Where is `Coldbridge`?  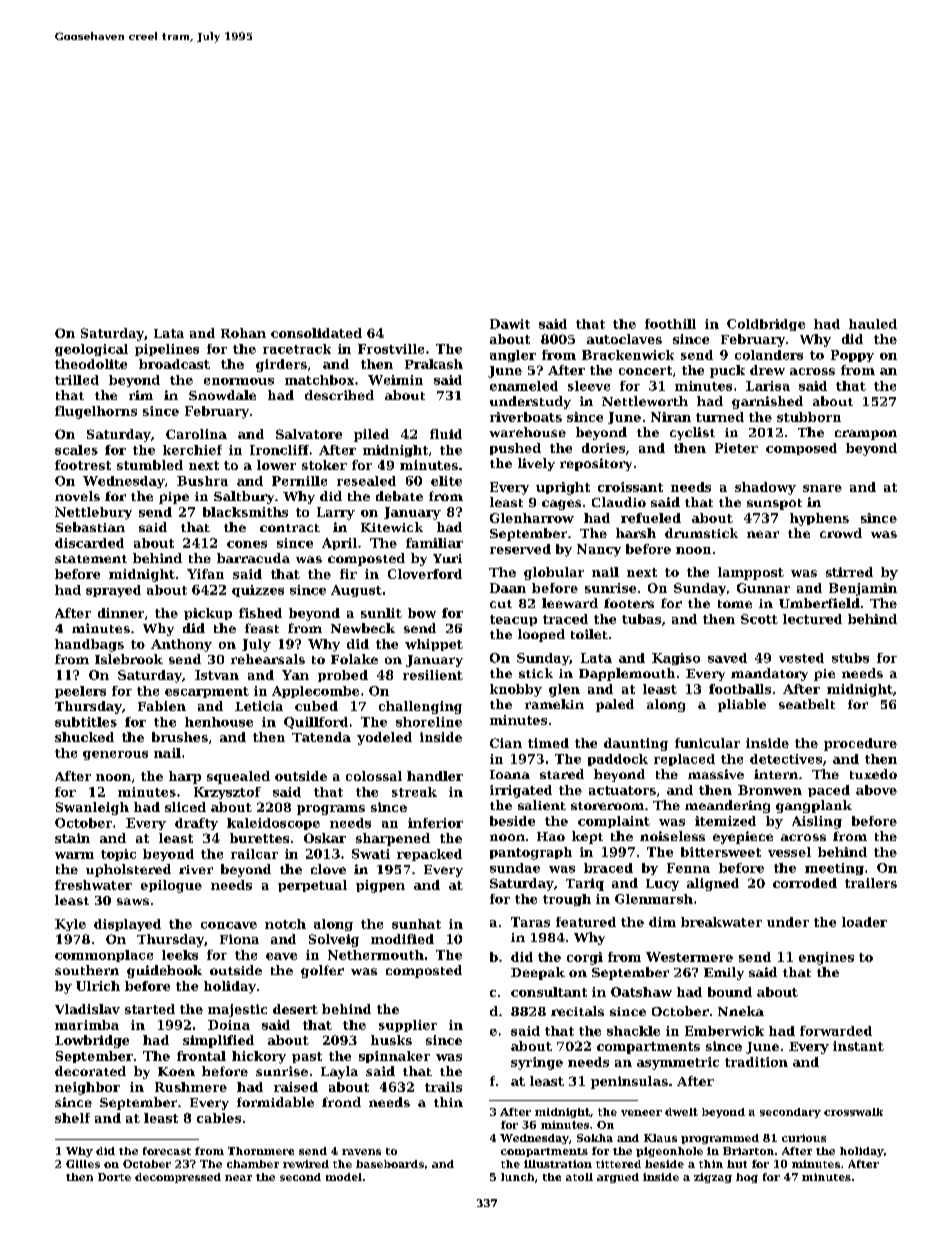 Coldbridge is located at coordinates (766, 325).
